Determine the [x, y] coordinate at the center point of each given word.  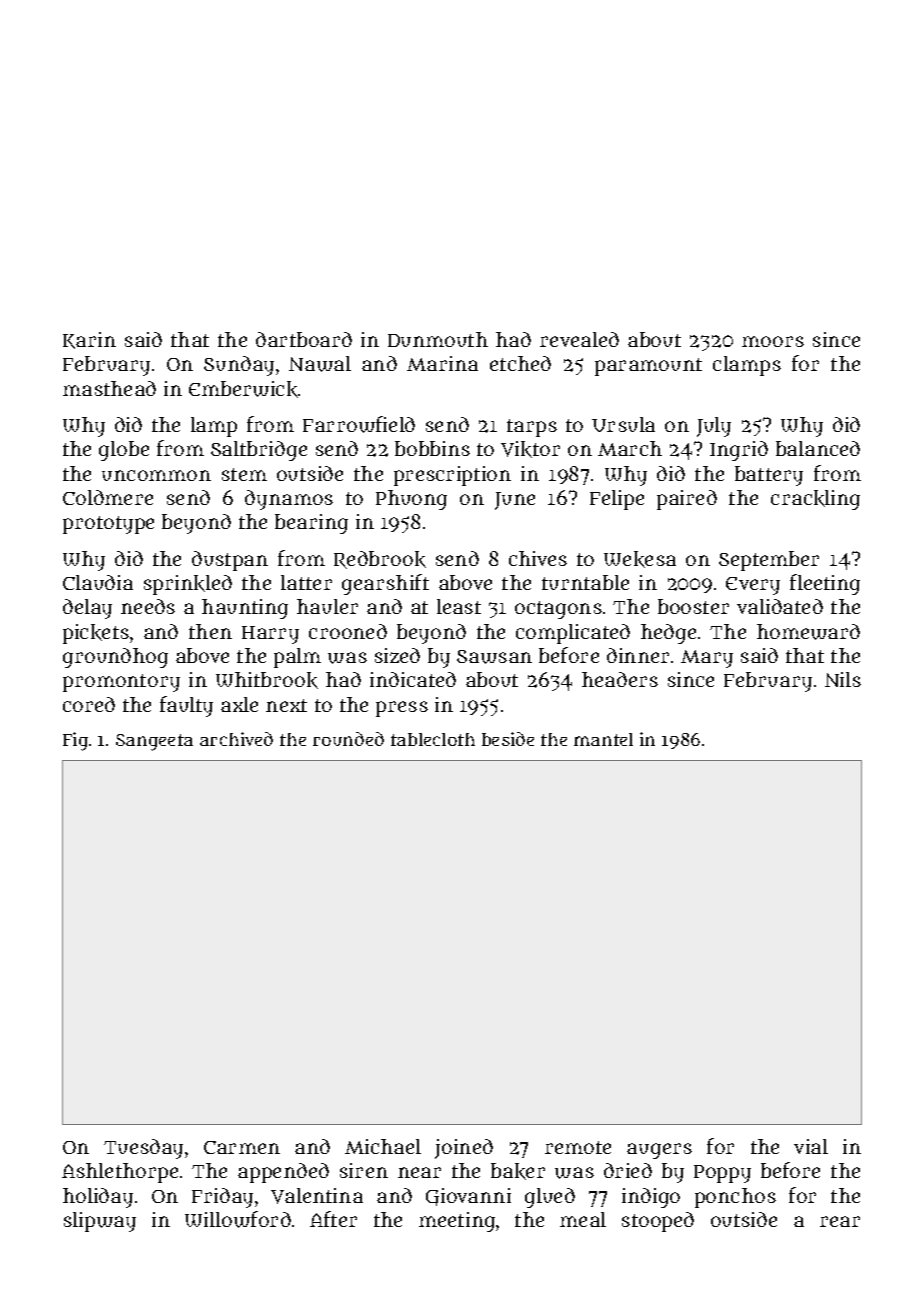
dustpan [230, 561]
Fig [75, 741]
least [459, 606]
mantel [603, 739]
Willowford [238, 1219]
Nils [843, 679]
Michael [383, 1146]
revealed [579, 339]
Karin [89, 340]
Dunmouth [438, 339]
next [286, 705]
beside [508, 739]
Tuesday [143, 1149]
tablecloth [433, 739]
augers [659, 1151]
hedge [668, 634]
